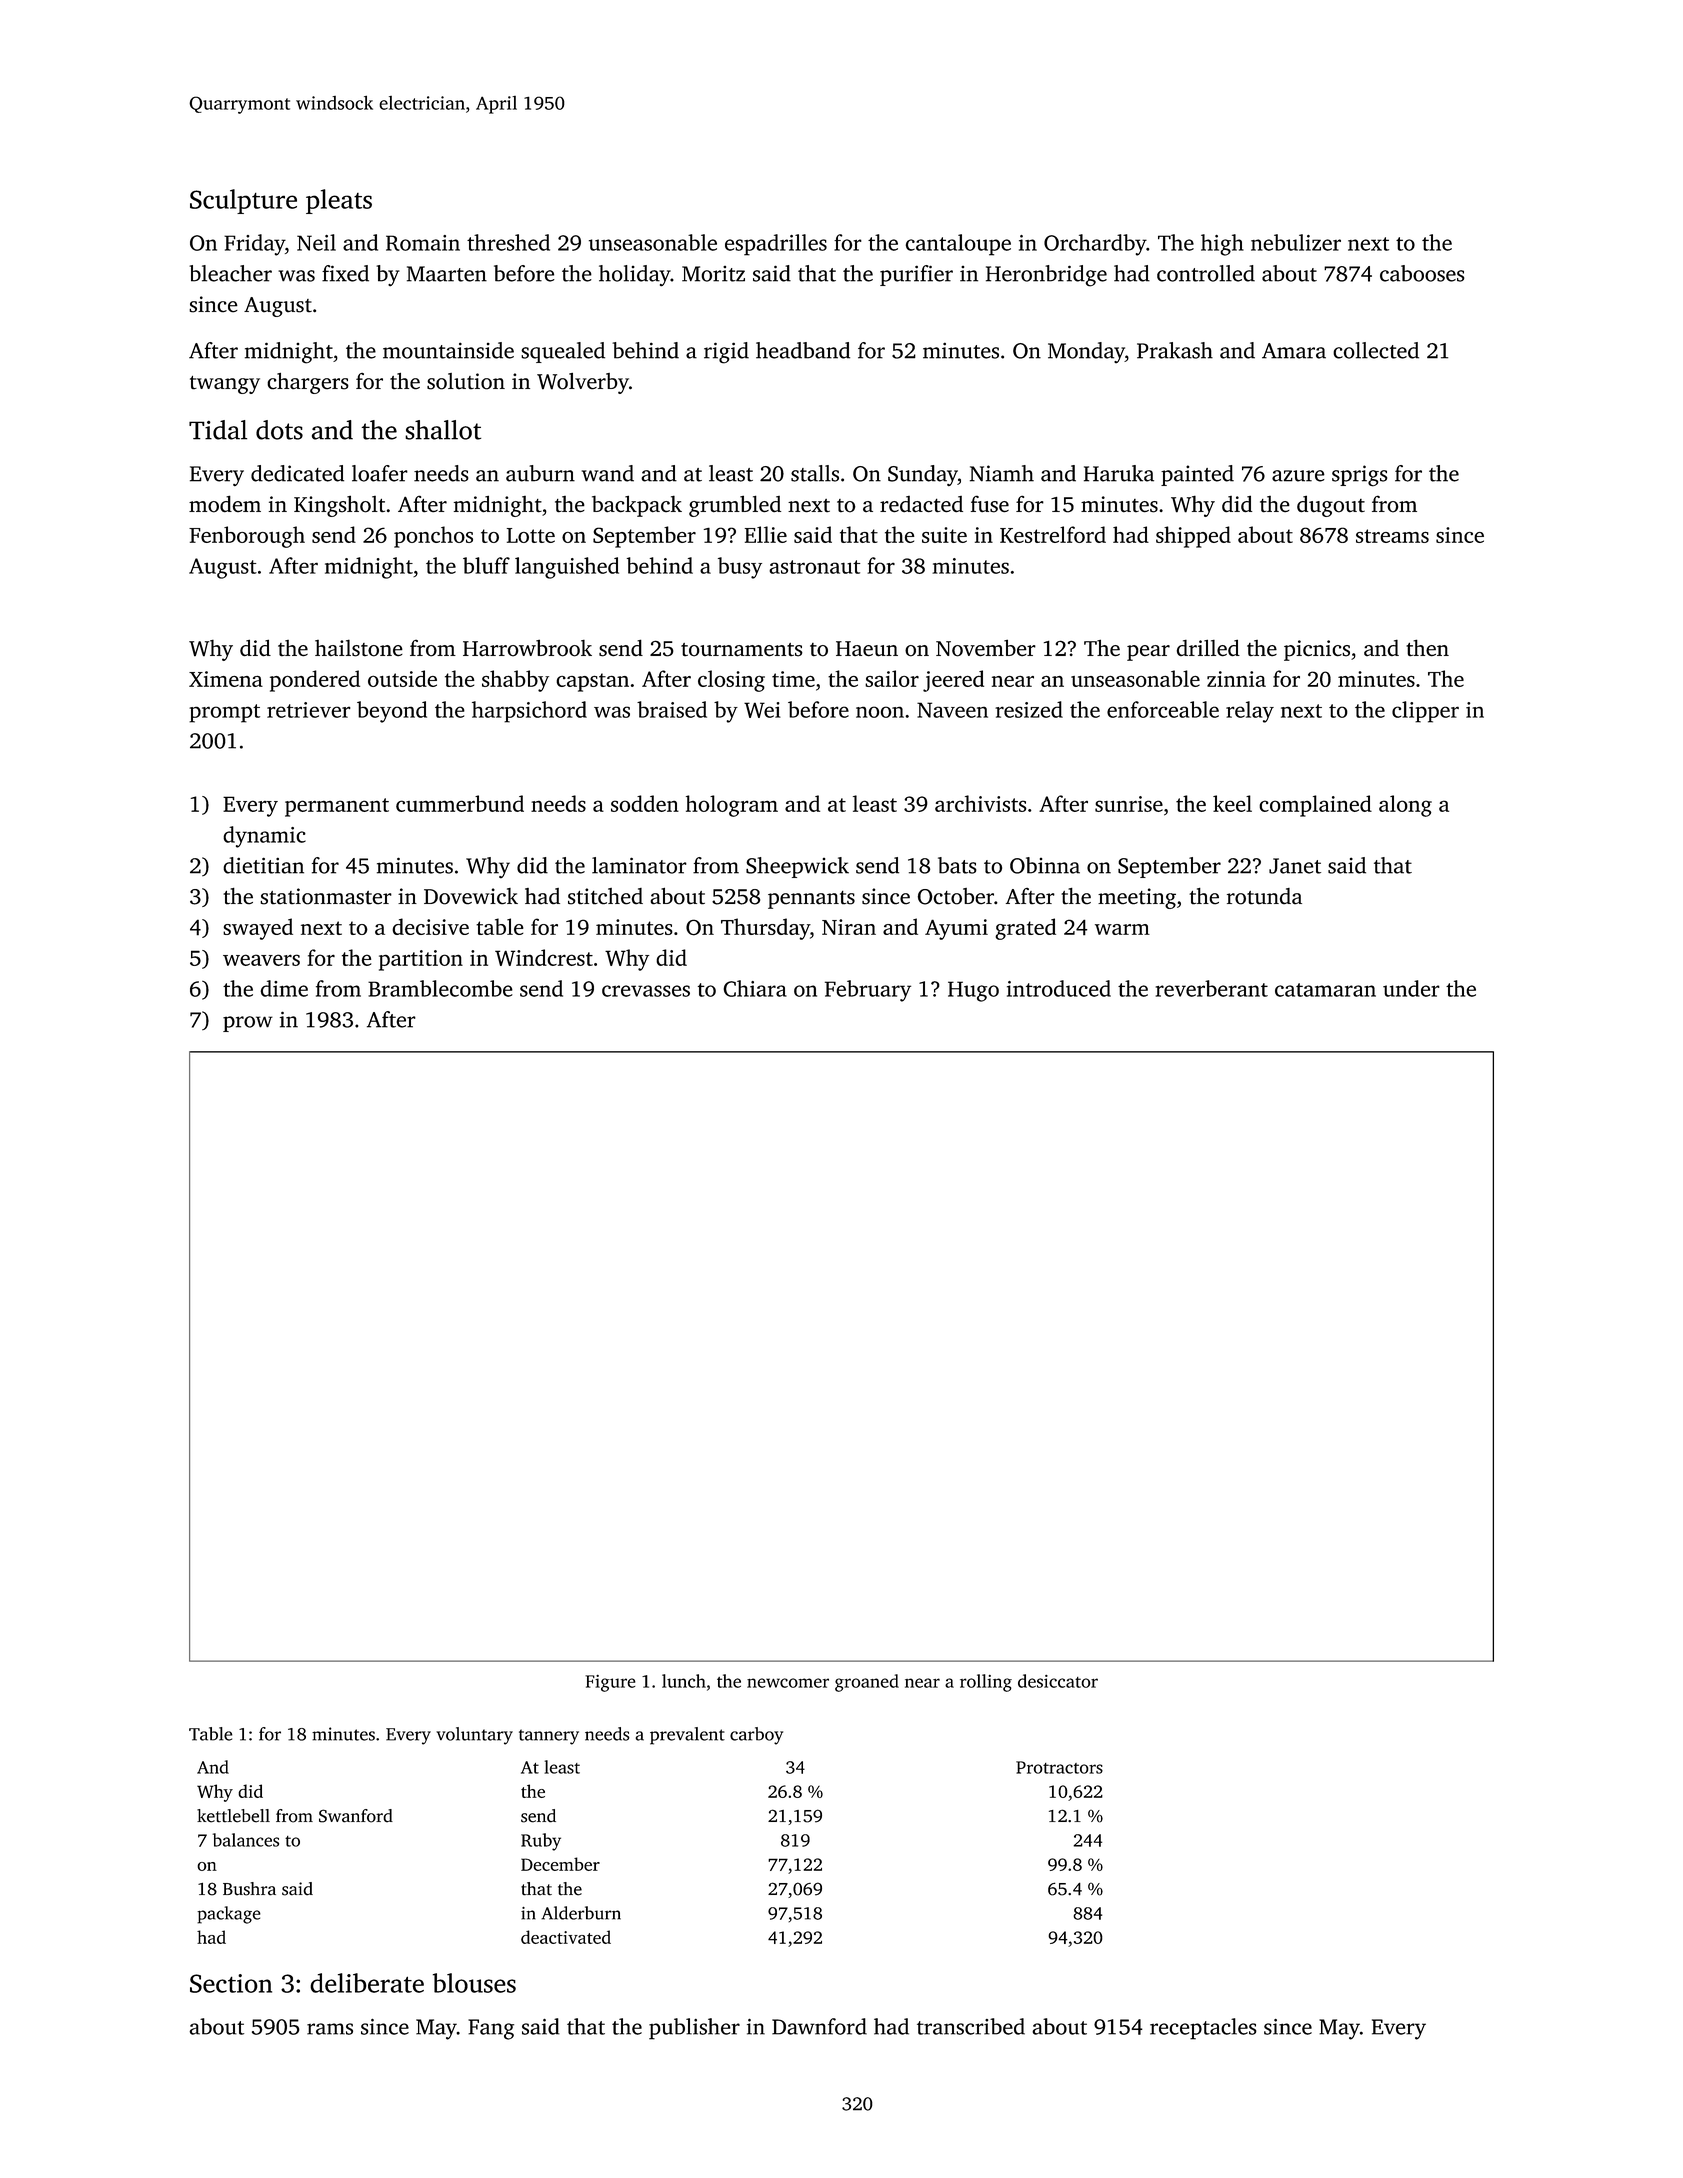  What do you see at coordinates (339, 201) in the screenshot?
I see `pleats` at bounding box center [339, 201].
